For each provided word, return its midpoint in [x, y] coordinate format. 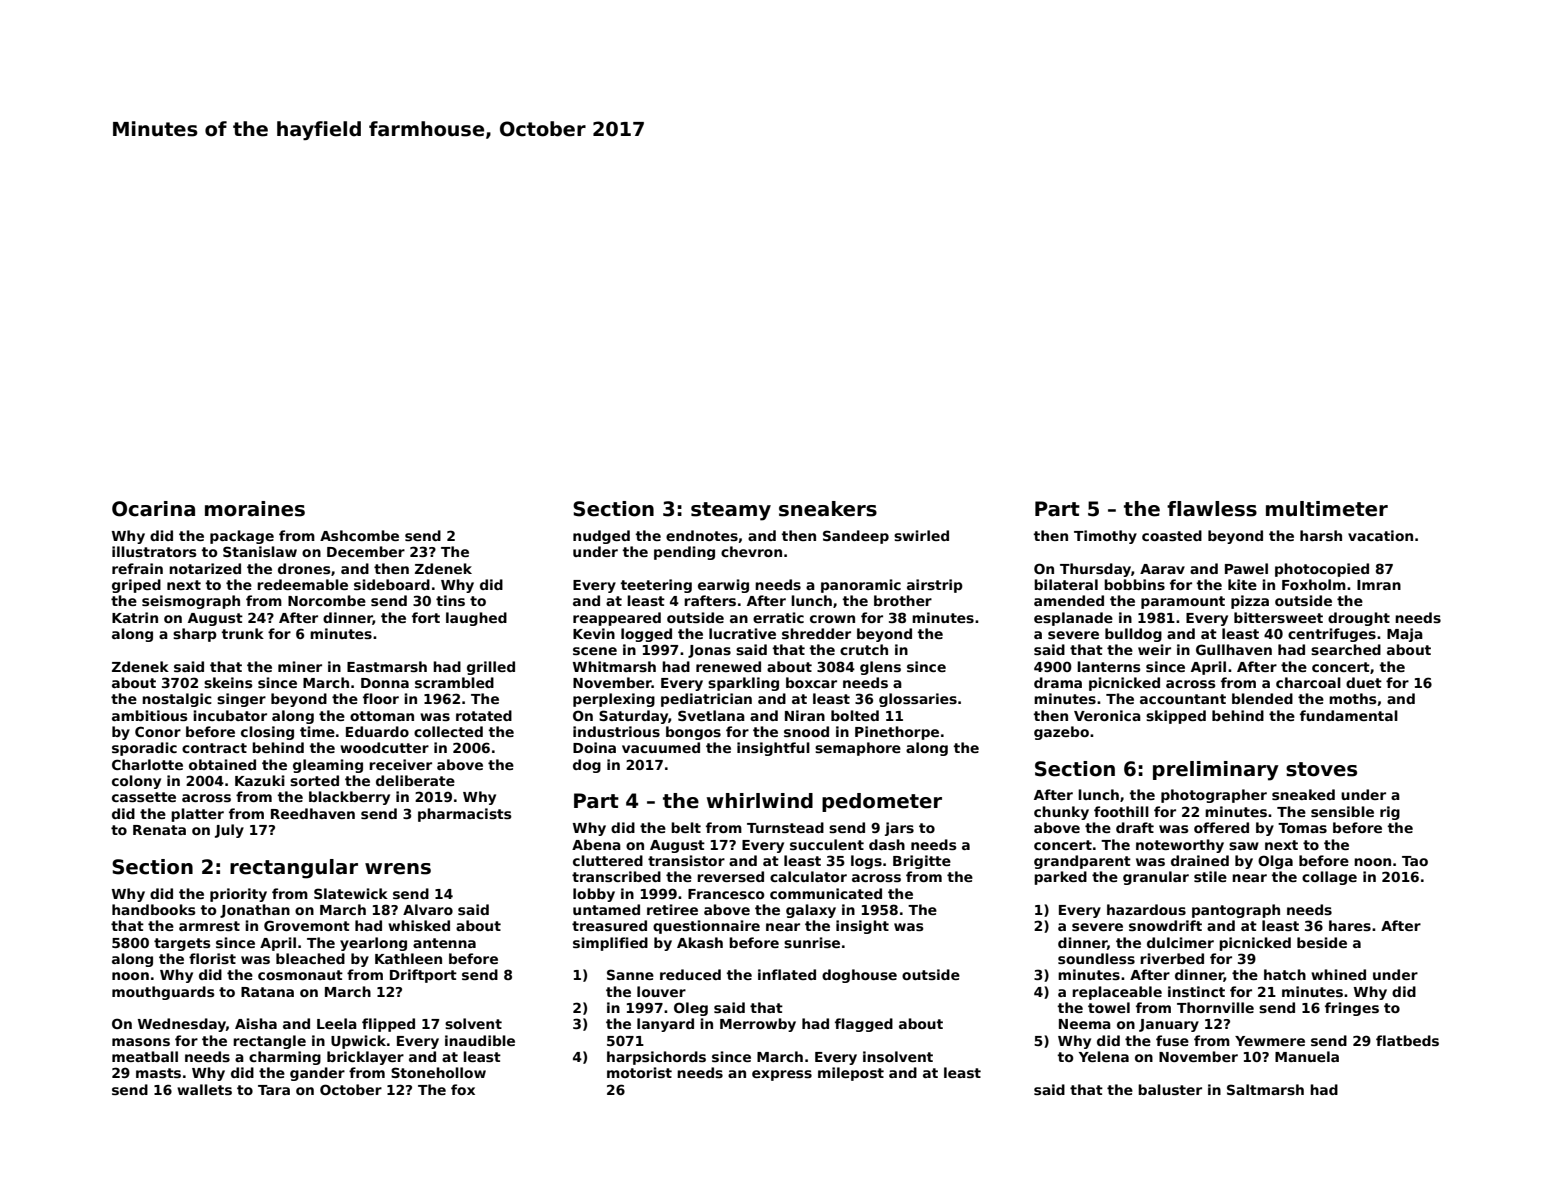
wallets [204, 1089]
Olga [1275, 862]
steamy [731, 511]
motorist [639, 1072]
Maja [1405, 635]
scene [595, 651]
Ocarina [153, 509]
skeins [228, 682]
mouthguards [163, 993]
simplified [610, 944]
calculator [808, 876]
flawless [1212, 509]
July [229, 831]
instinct [1196, 991]
